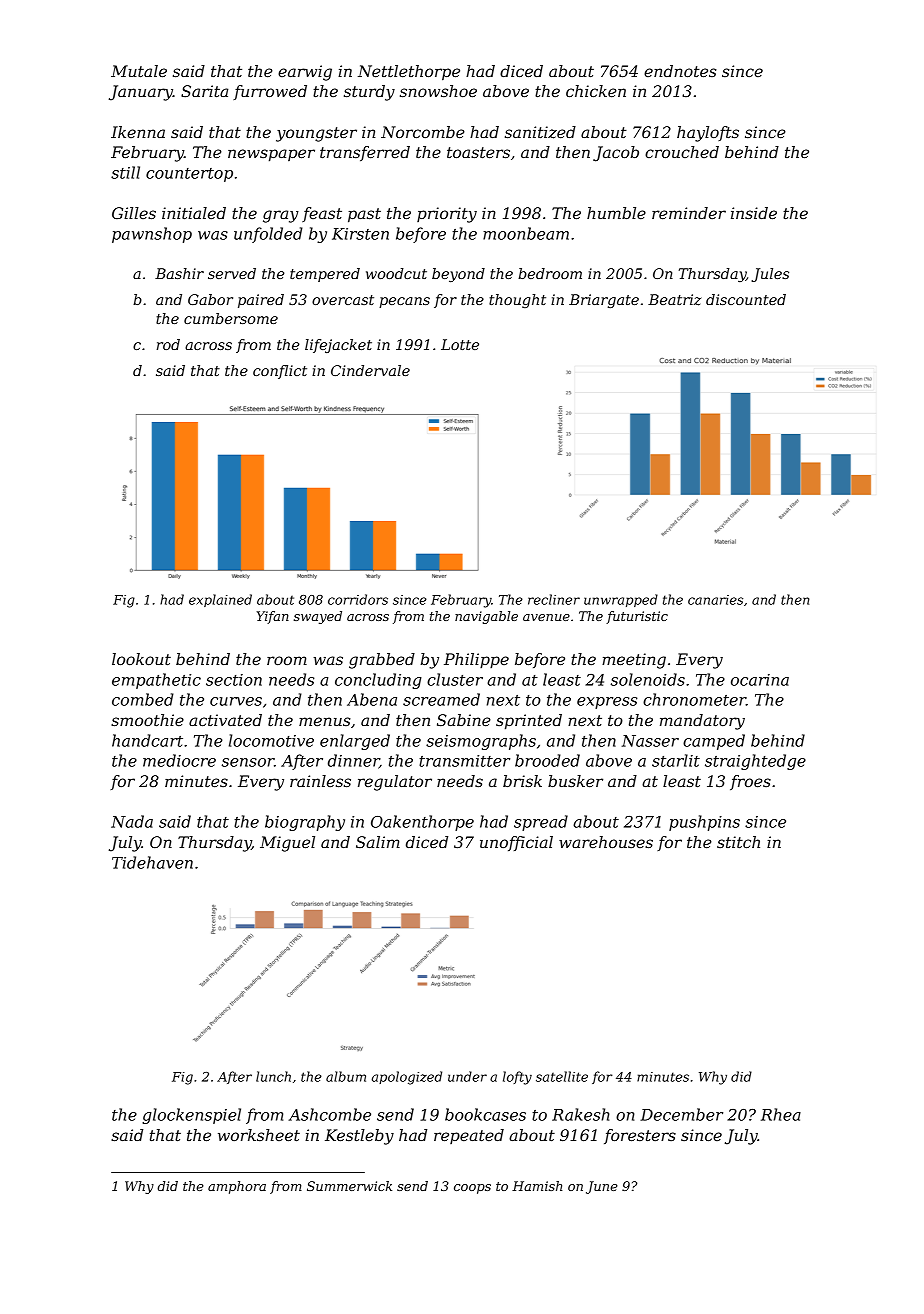  I want to click on biography, so click(305, 823).
